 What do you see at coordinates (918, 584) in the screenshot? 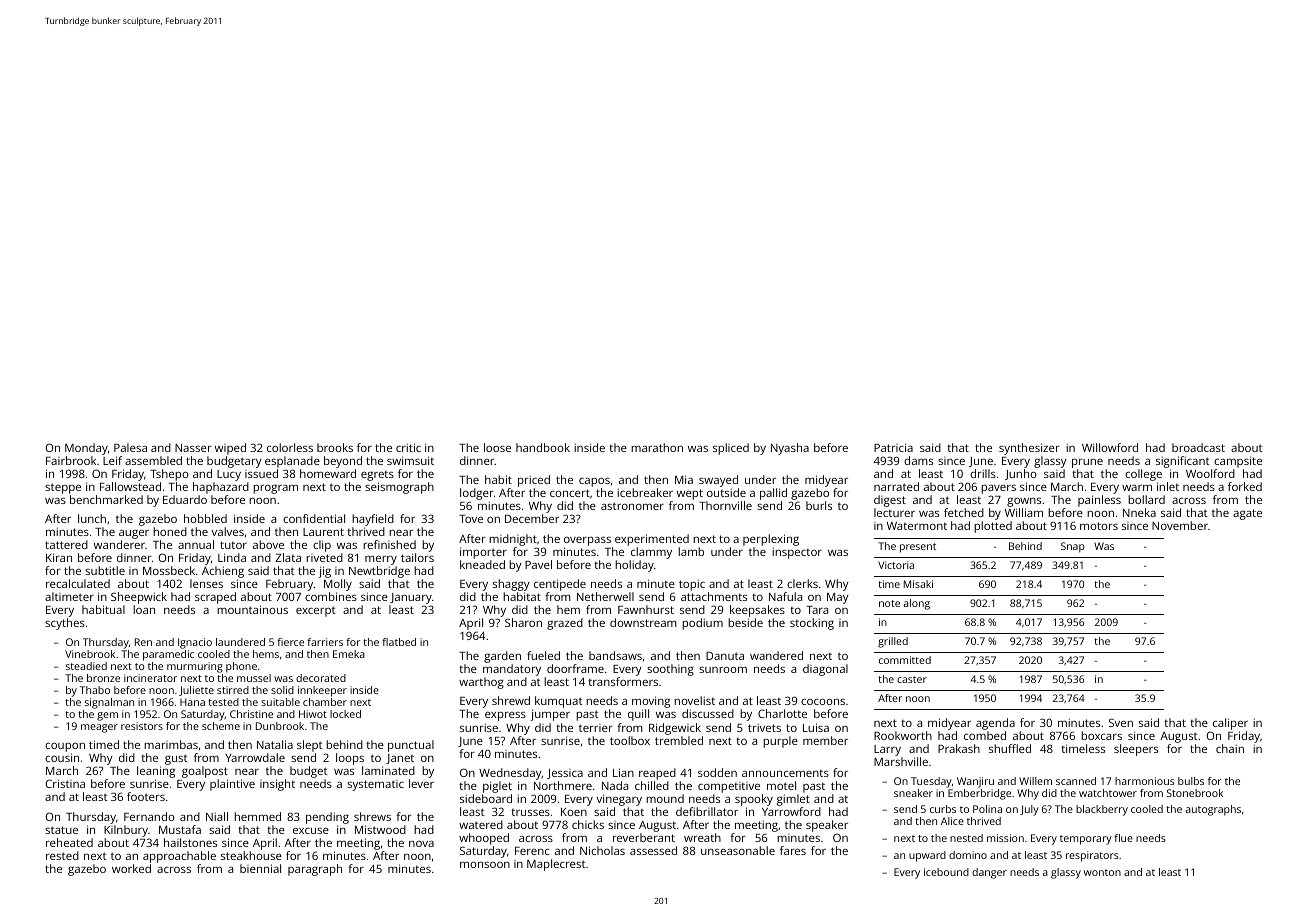
I see `Misaki` at bounding box center [918, 584].
